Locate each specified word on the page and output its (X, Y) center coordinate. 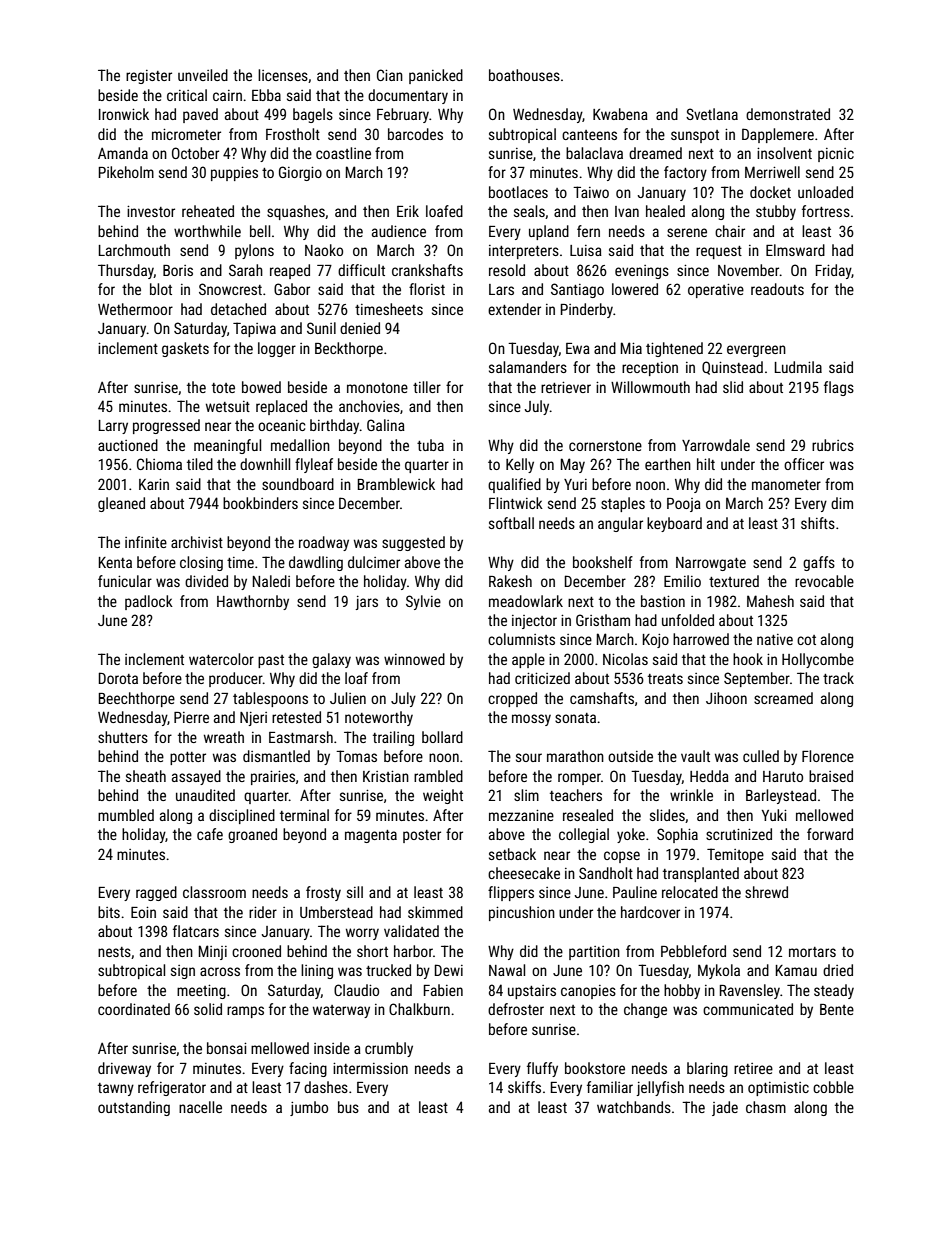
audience (399, 231)
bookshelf (603, 562)
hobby (682, 991)
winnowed (414, 659)
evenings (642, 272)
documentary (408, 96)
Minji (213, 952)
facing (308, 1069)
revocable (824, 581)
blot (161, 289)
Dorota (118, 678)
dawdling (316, 563)
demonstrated (788, 114)
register (149, 77)
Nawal (507, 970)
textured (734, 581)
